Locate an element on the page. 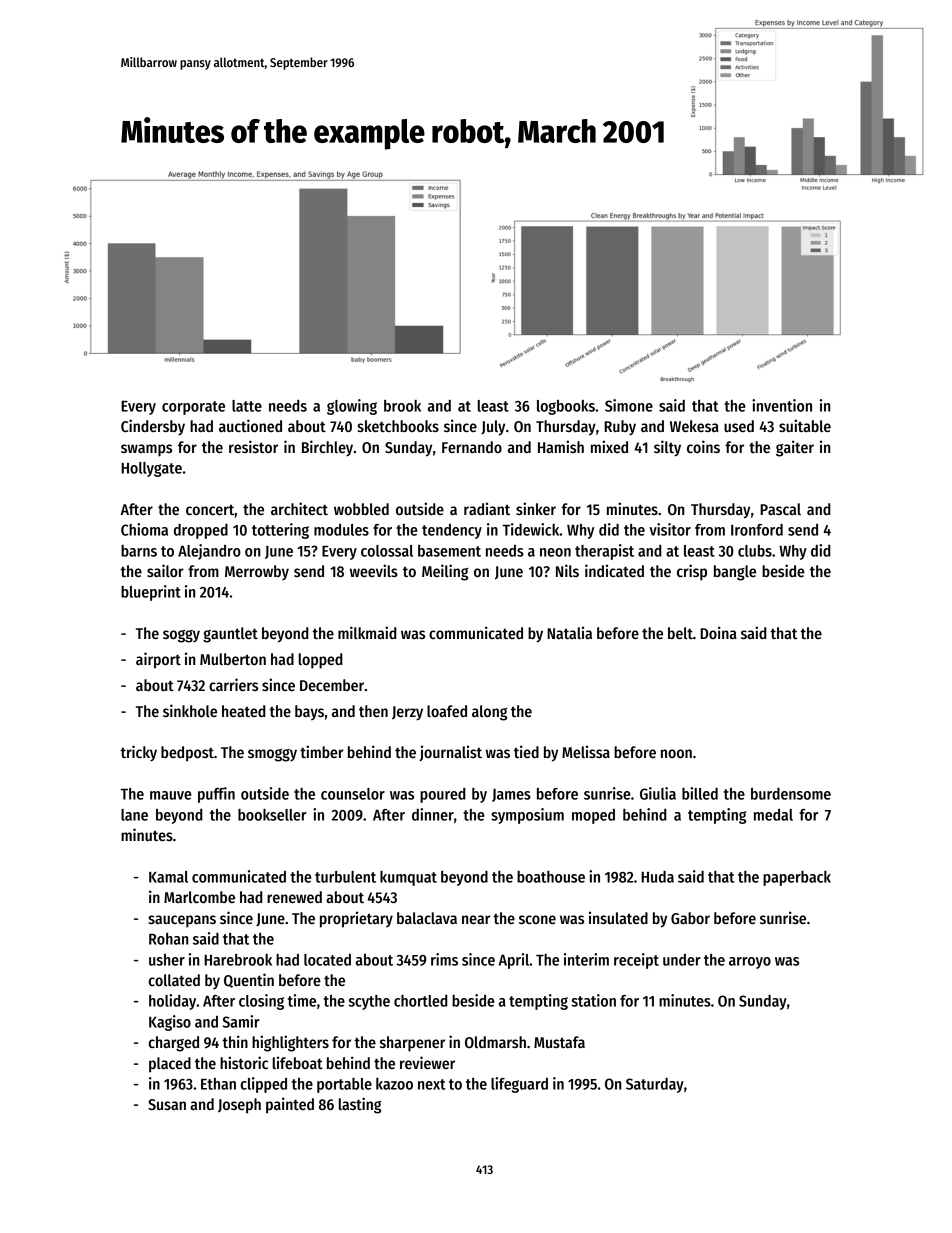 The height and width of the page is (1233, 952). invention is located at coordinates (782, 405).
